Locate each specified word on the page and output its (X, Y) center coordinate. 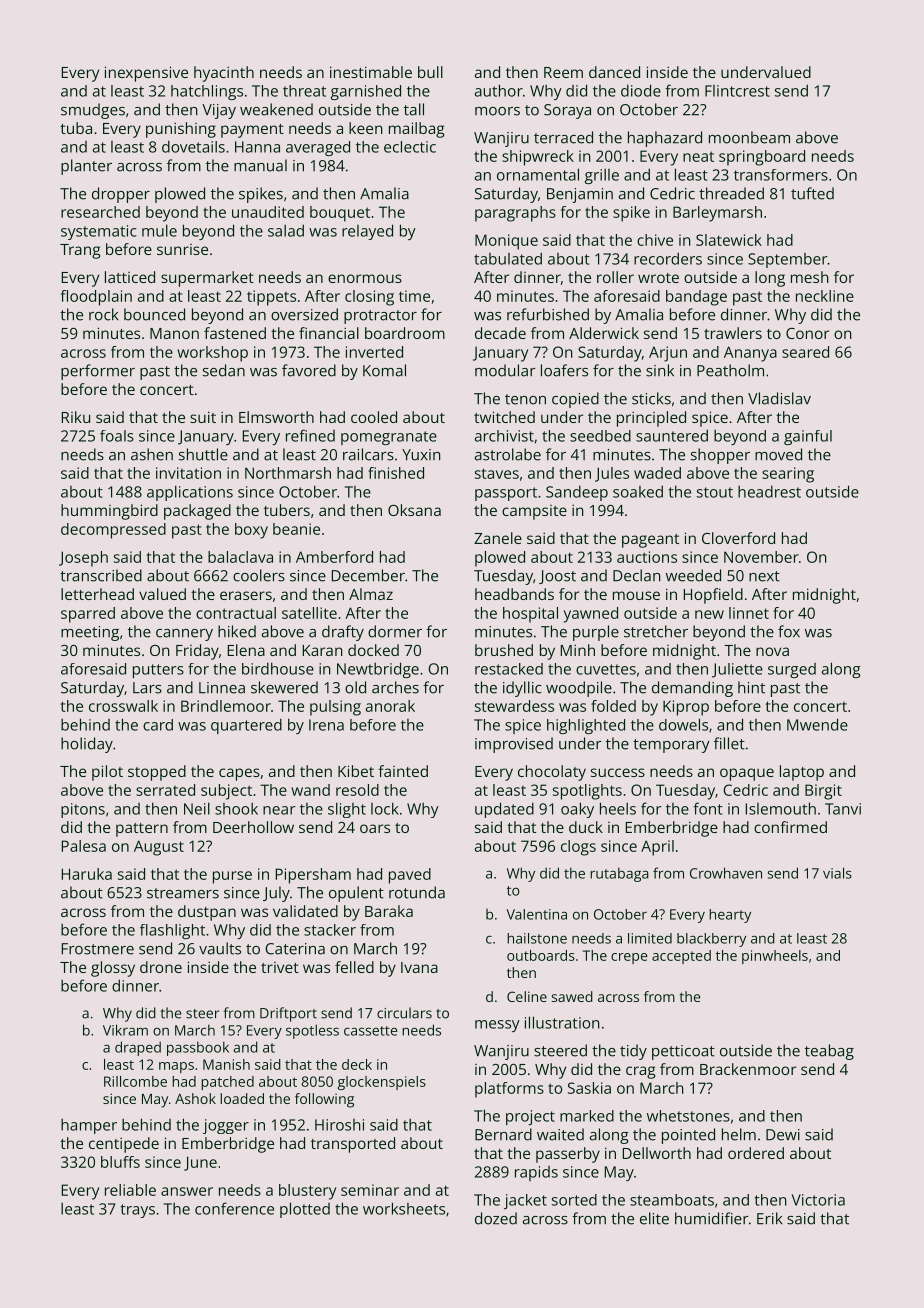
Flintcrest (737, 91)
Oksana (414, 510)
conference (234, 1208)
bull (430, 72)
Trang (80, 251)
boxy (251, 531)
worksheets (404, 1208)
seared (805, 352)
